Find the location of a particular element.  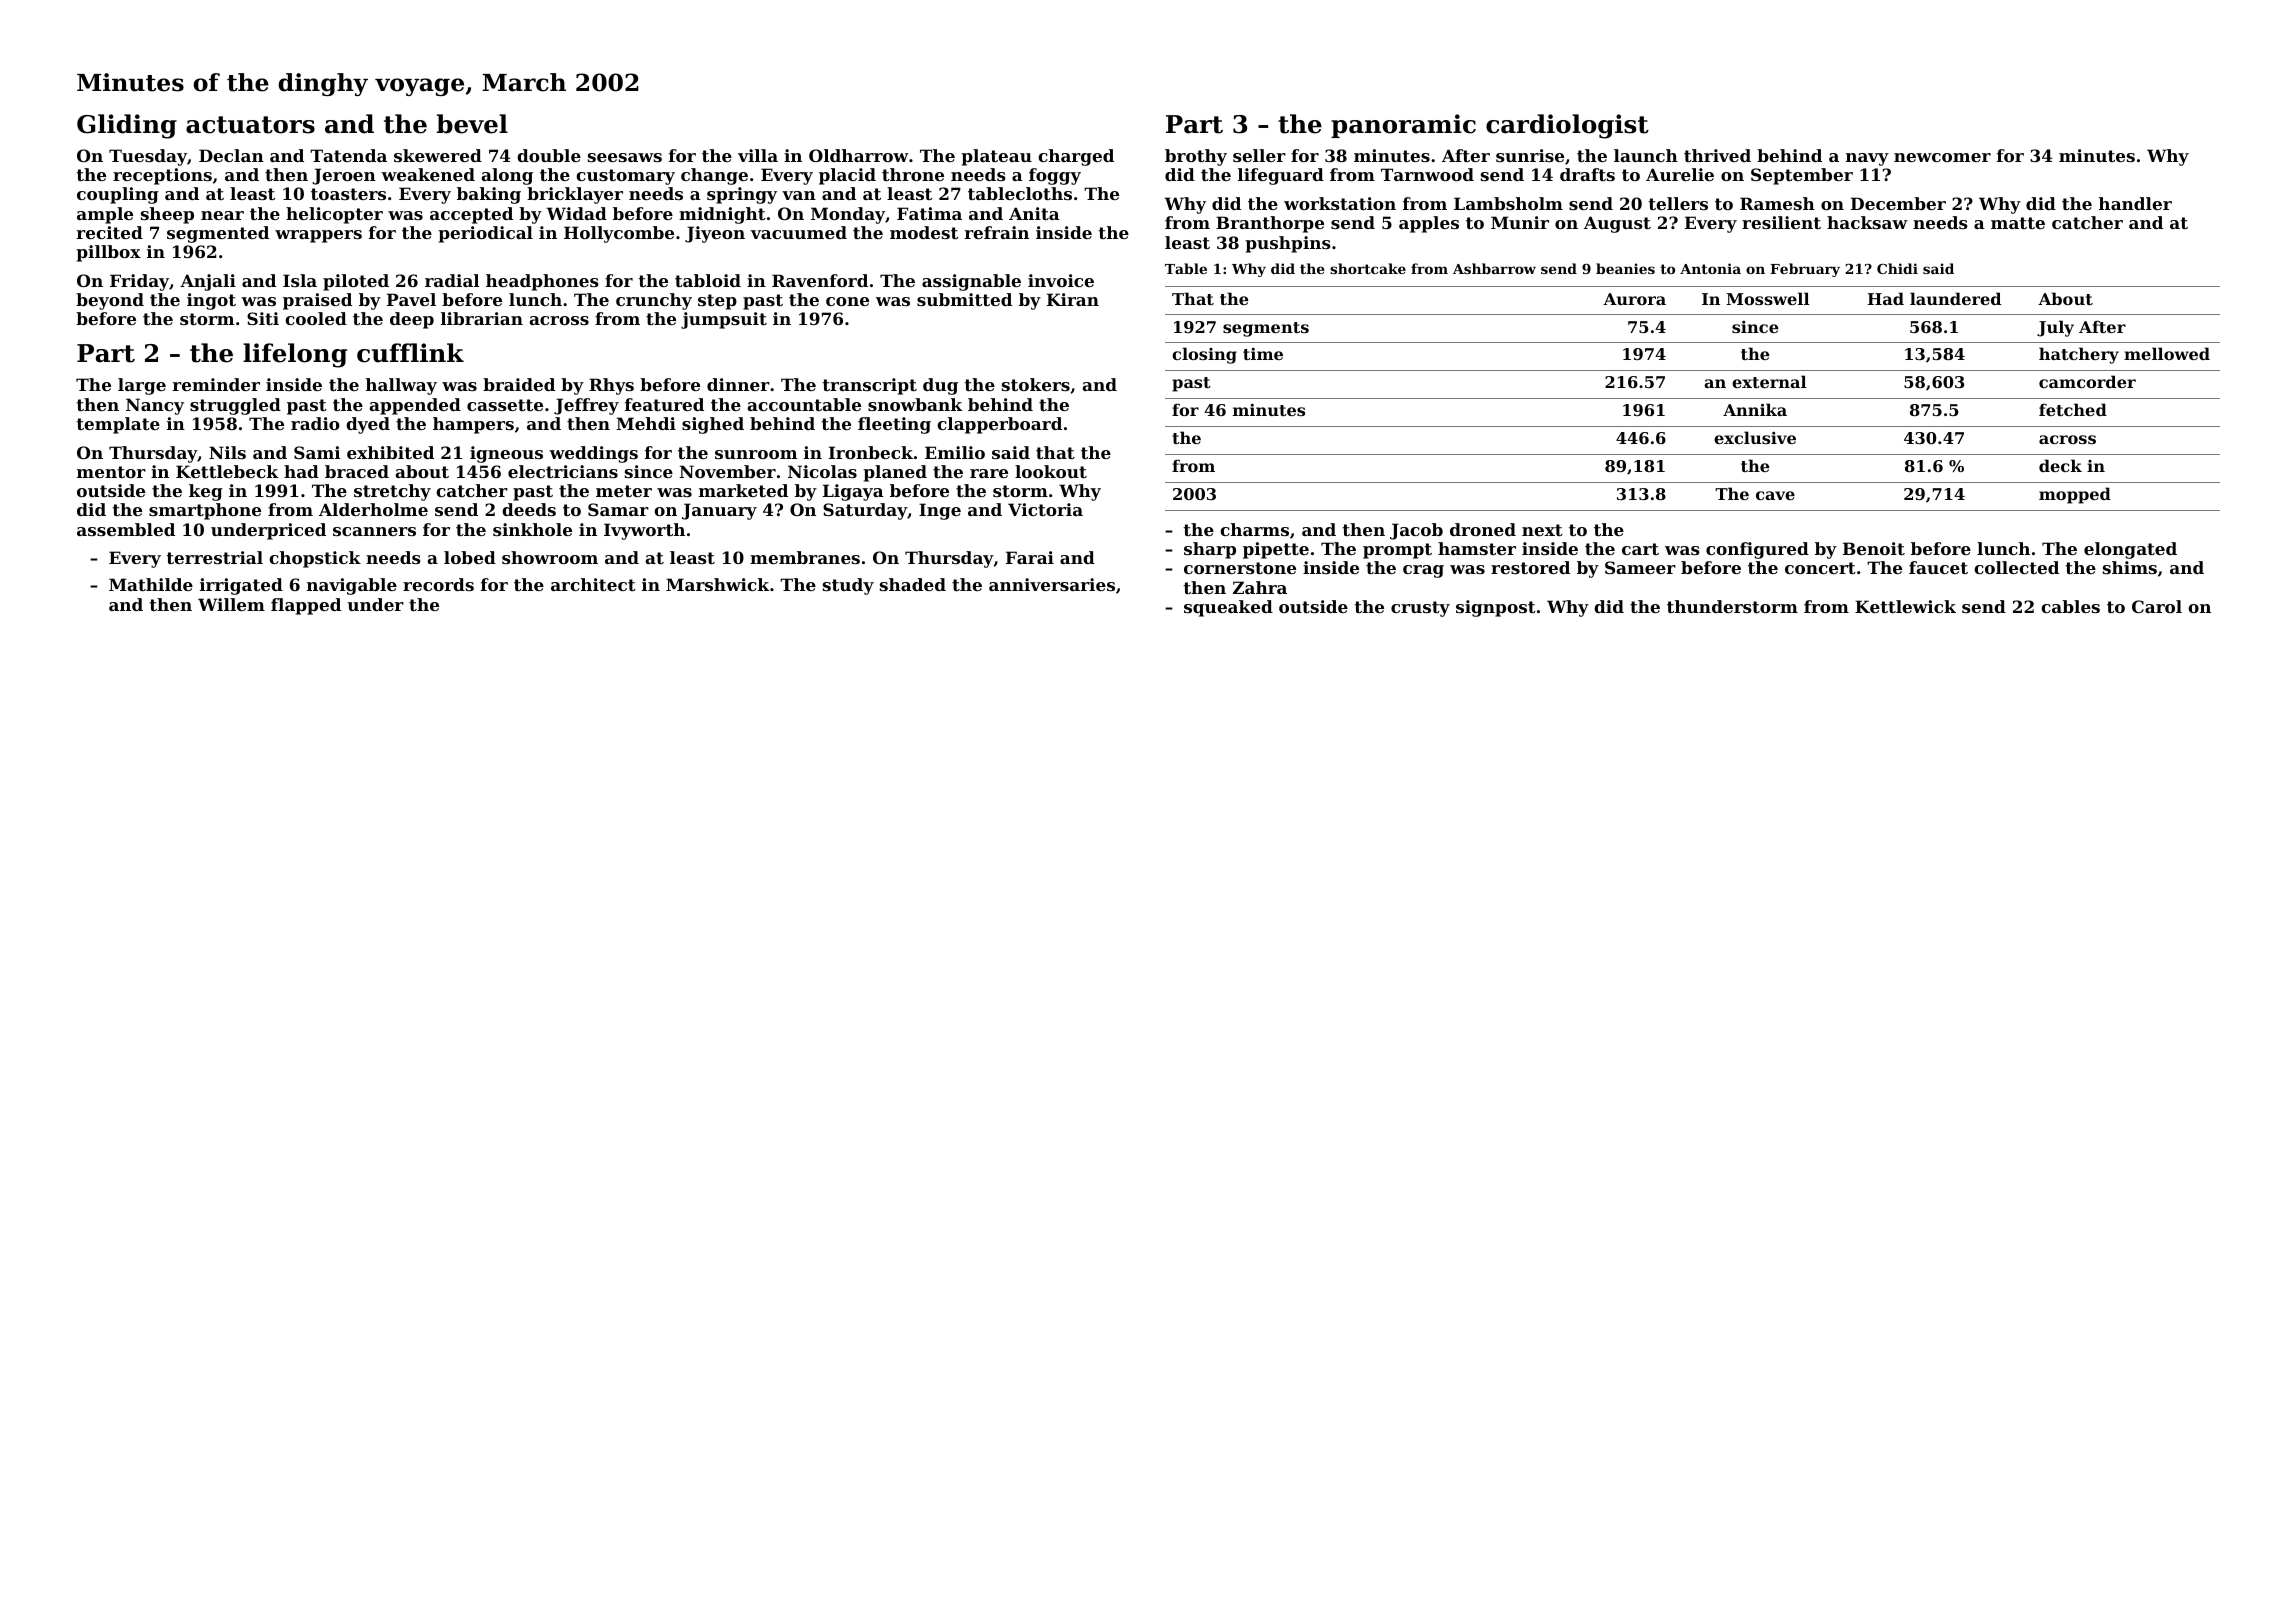

time is located at coordinates (1263, 354).
